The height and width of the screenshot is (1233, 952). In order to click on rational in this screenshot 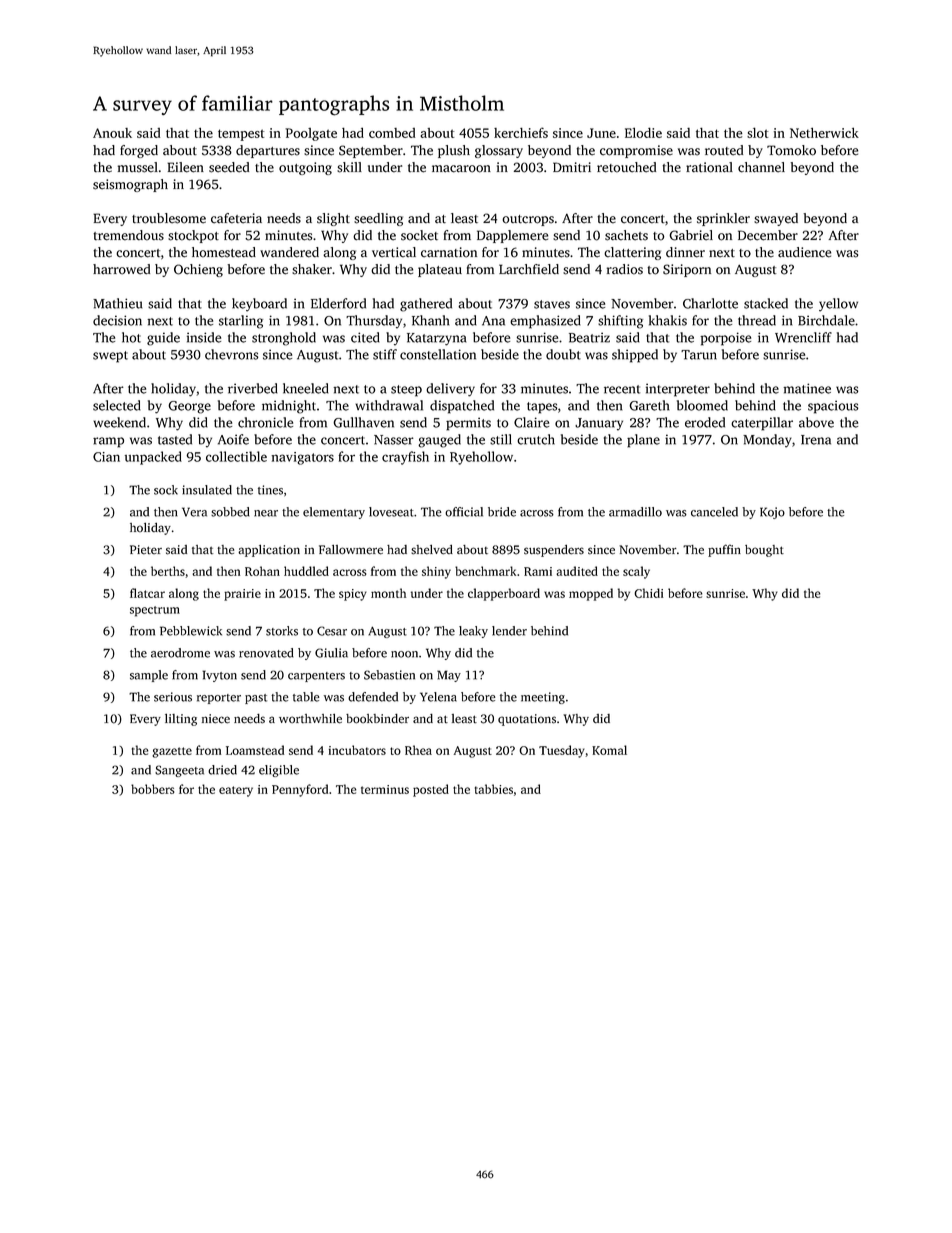, I will do `click(709, 167)`.
